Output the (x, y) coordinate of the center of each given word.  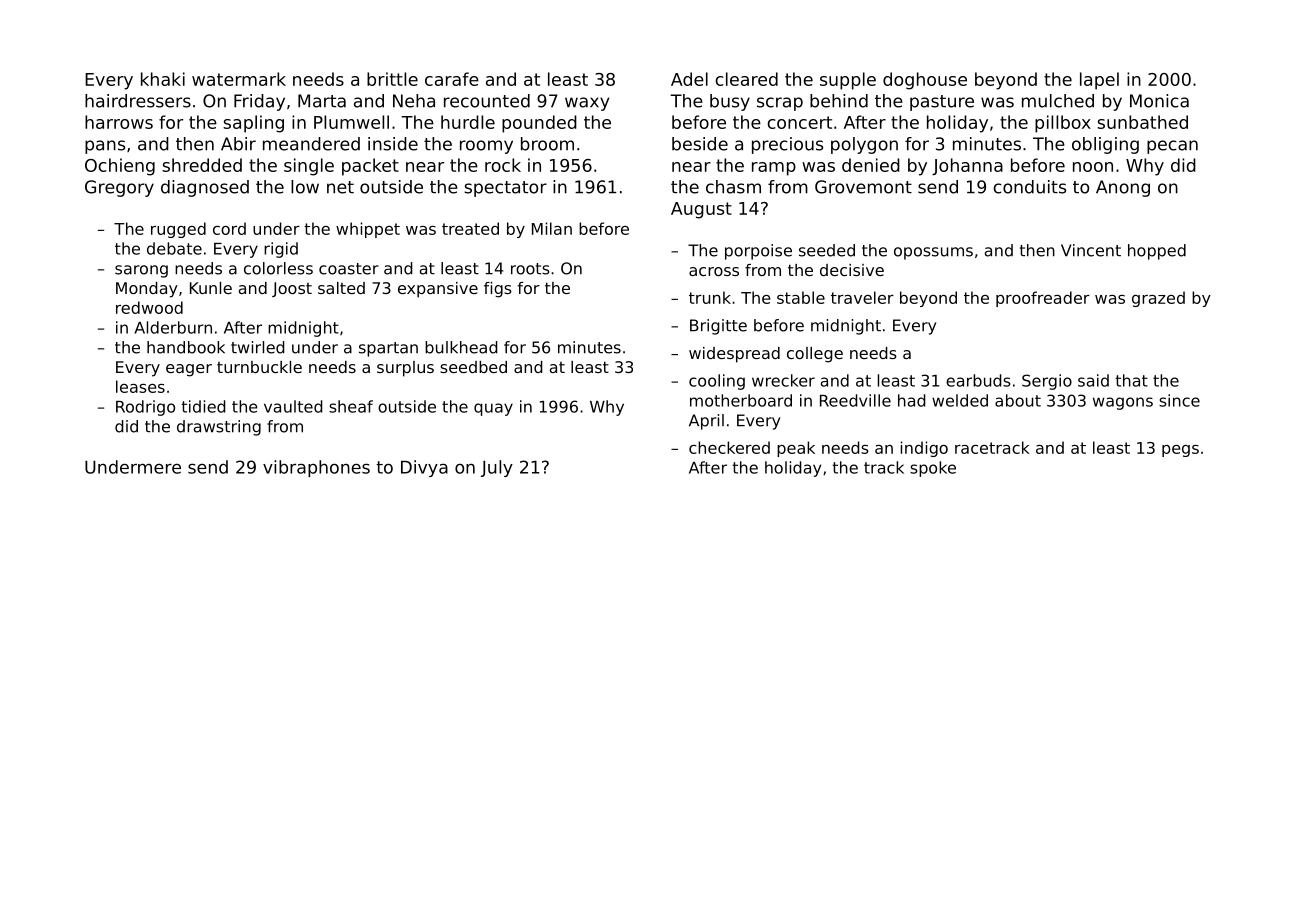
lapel (1099, 81)
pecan (1172, 147)
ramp (774, 169)
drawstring (219, 428)
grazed (1158, 299)
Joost (292, 289)
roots (530, 269)
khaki (163, 79)
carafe (452, 79)
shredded (202, 165)
